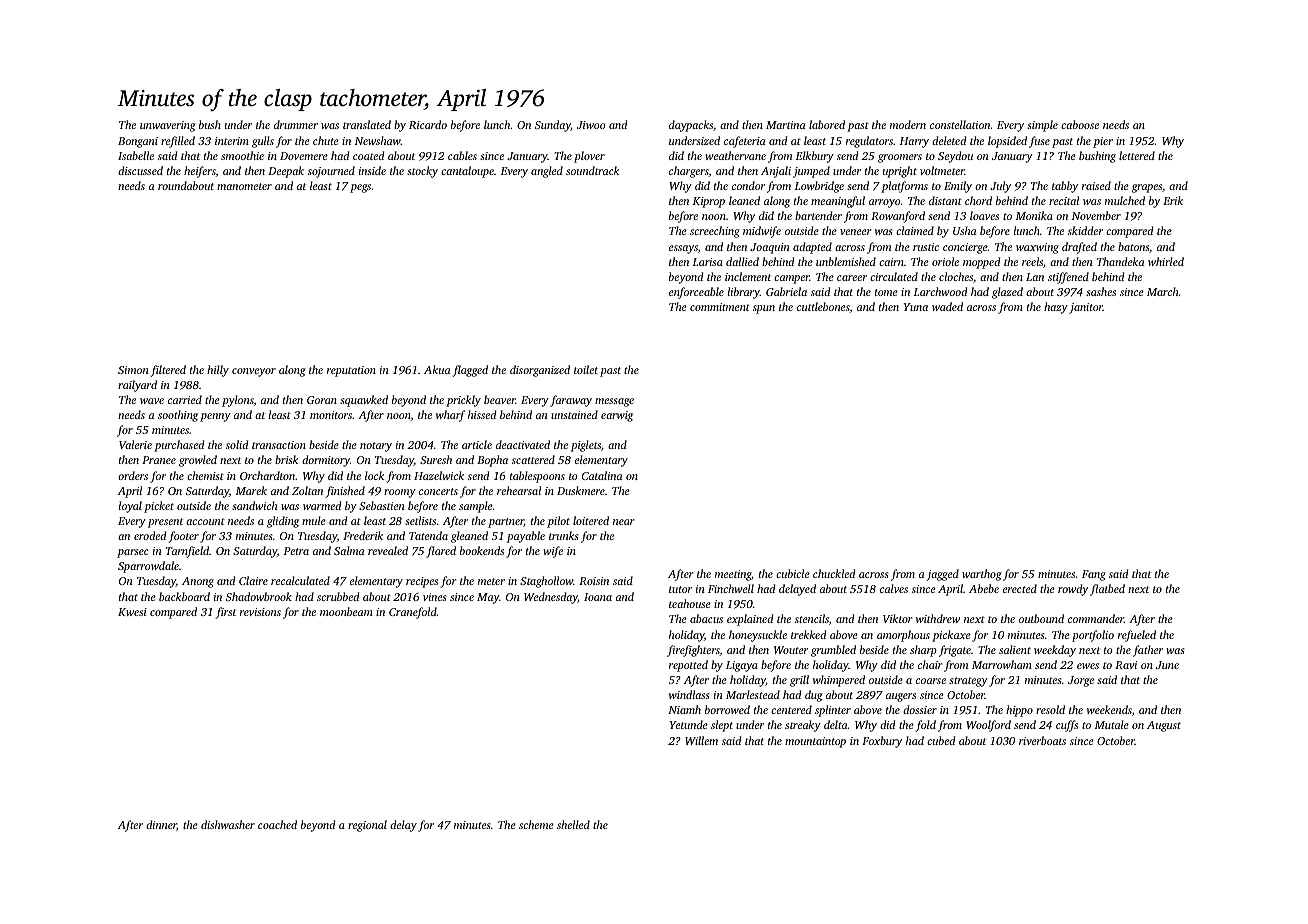 The width and height of the page is (1308, 924). I want to click on enforceable, so click(696, 293).
